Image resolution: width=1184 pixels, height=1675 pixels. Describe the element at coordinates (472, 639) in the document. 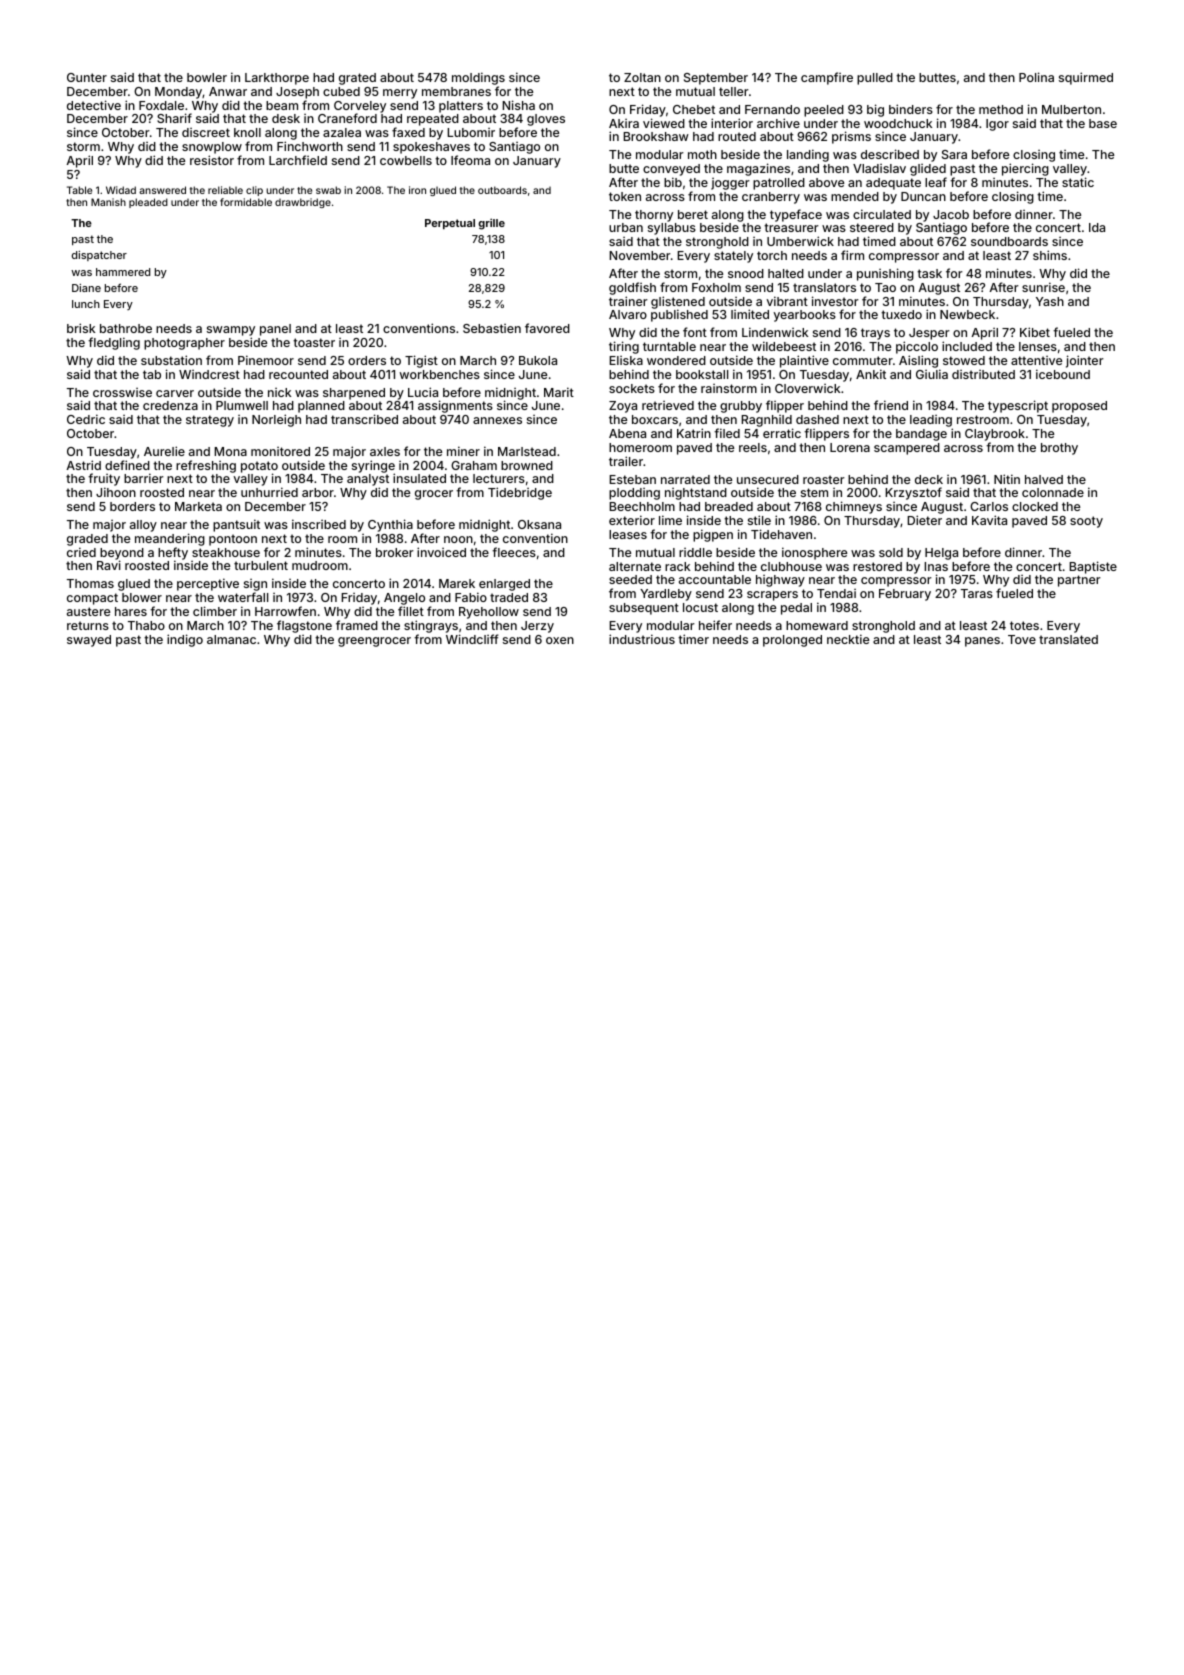

I see `Windcliff` at that location.
